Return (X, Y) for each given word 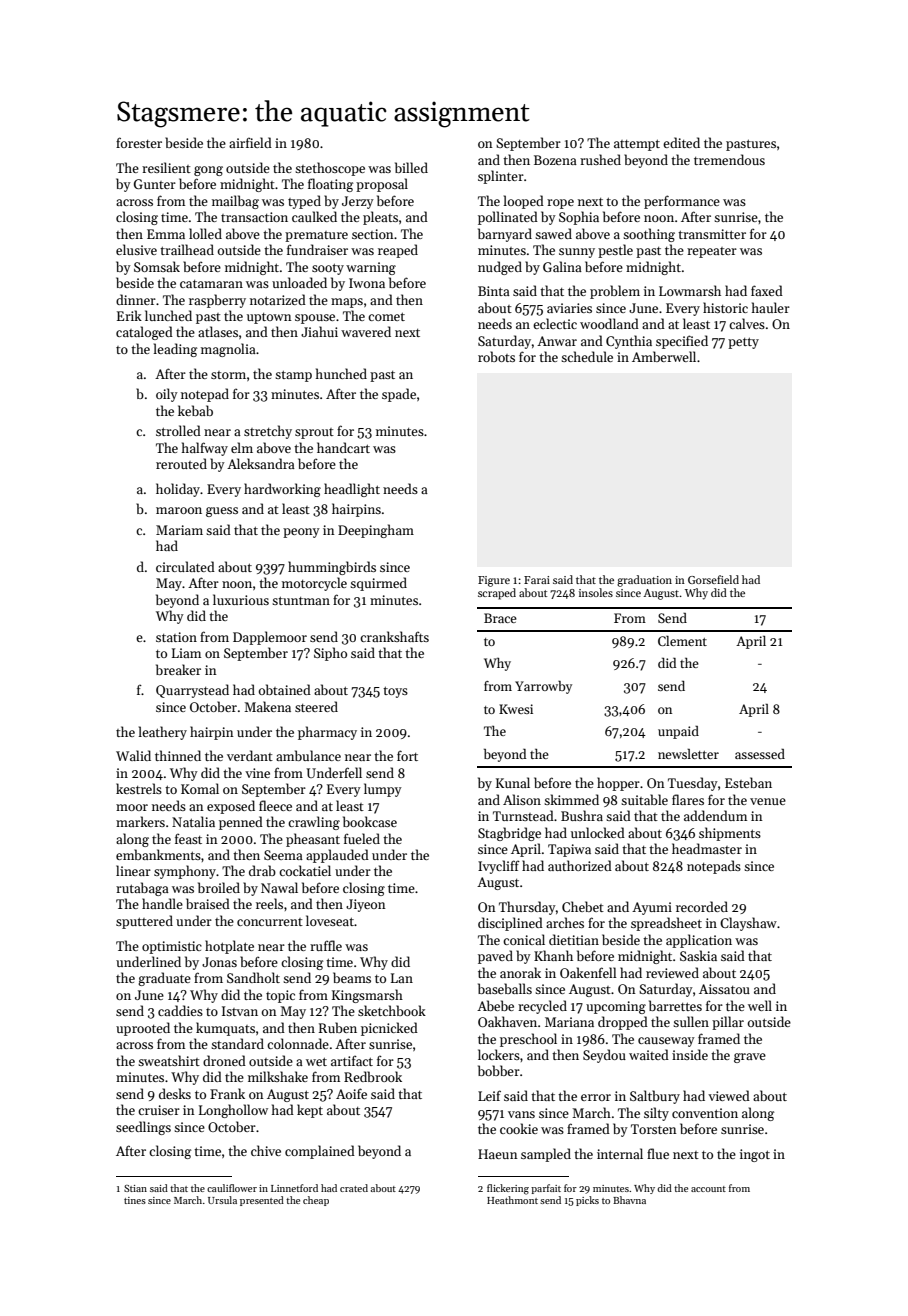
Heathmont (512, 1200)
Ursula (222, 1200)
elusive (136, 249)
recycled (542, 1007)
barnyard (505, 235)
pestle (615, 251)
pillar (728, 1023)
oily (167, 395)
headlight (352, 490)
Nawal (279, 887)
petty (743, 343)
